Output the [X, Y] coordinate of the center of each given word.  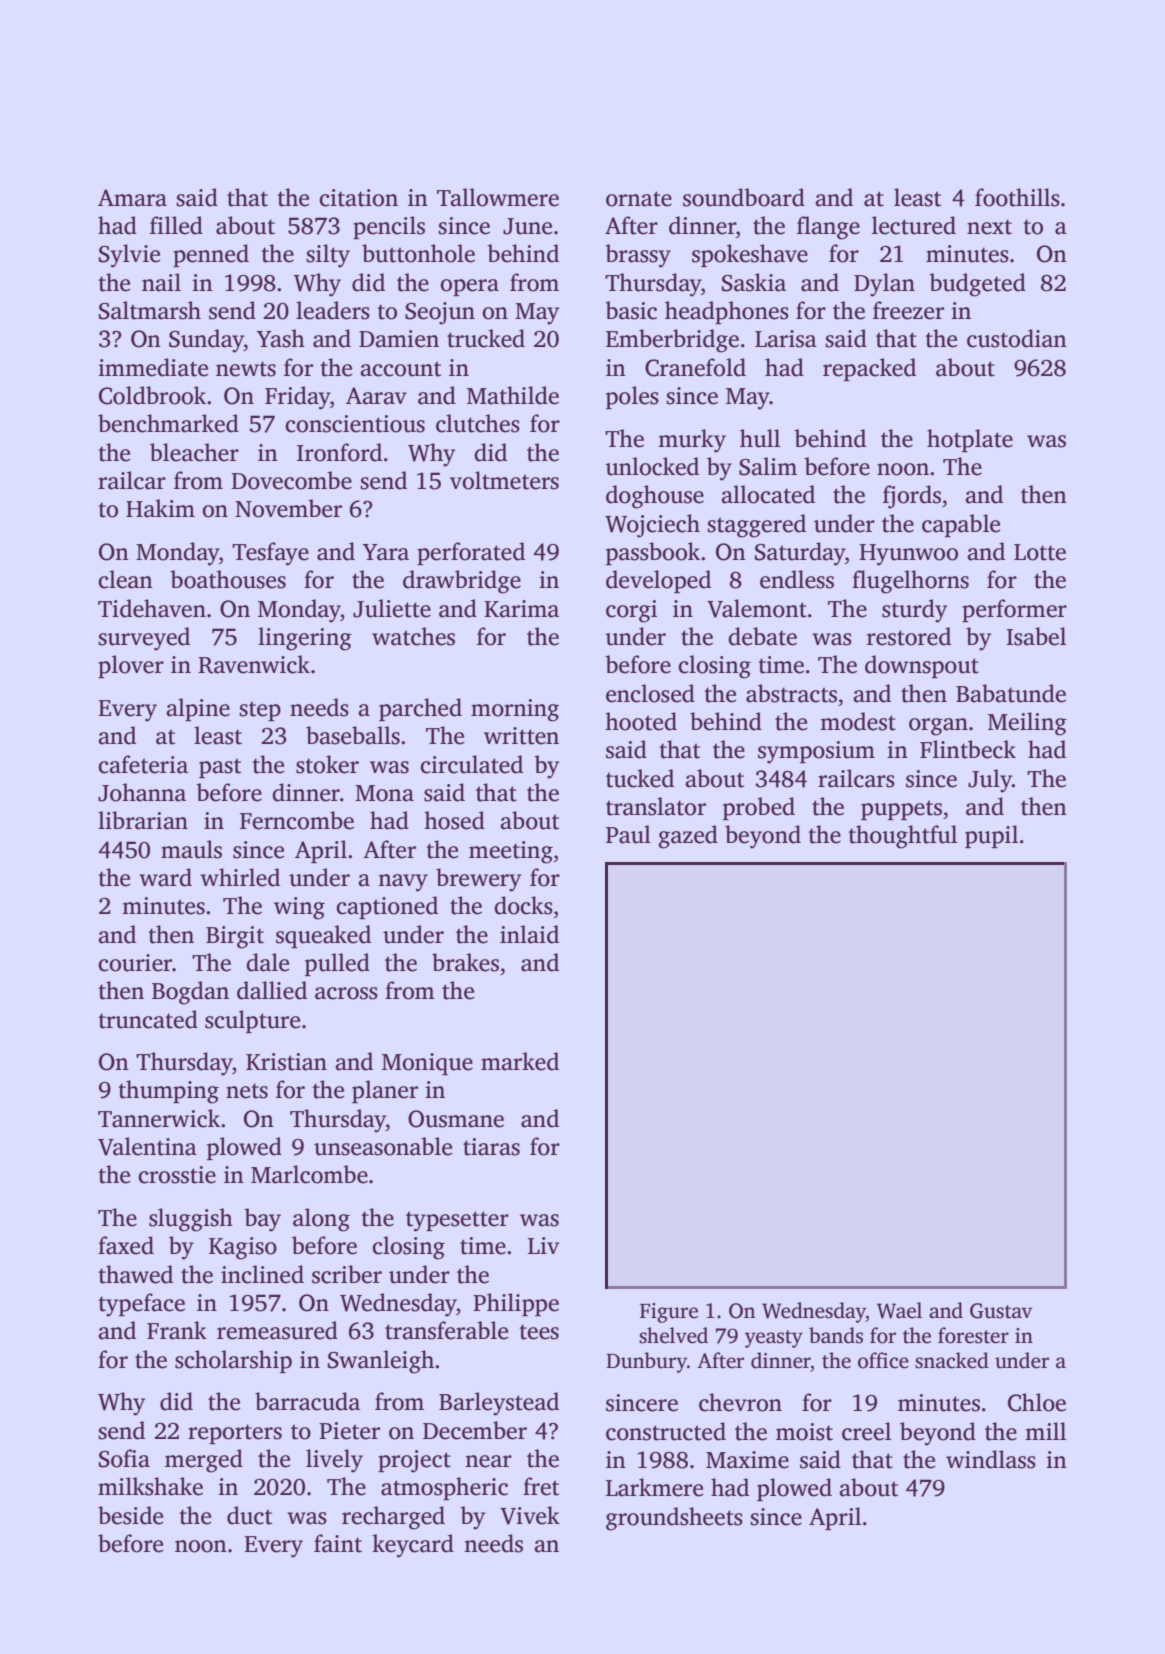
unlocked [652, 466]
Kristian [286, 1062]
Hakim [160, 508]
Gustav [1001, 1311]
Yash [281, 338]
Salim [768, 466]
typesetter [457, 1221]
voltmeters [504, 480]
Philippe [516, 1304]
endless [797, 579]
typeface [141, 1305]
